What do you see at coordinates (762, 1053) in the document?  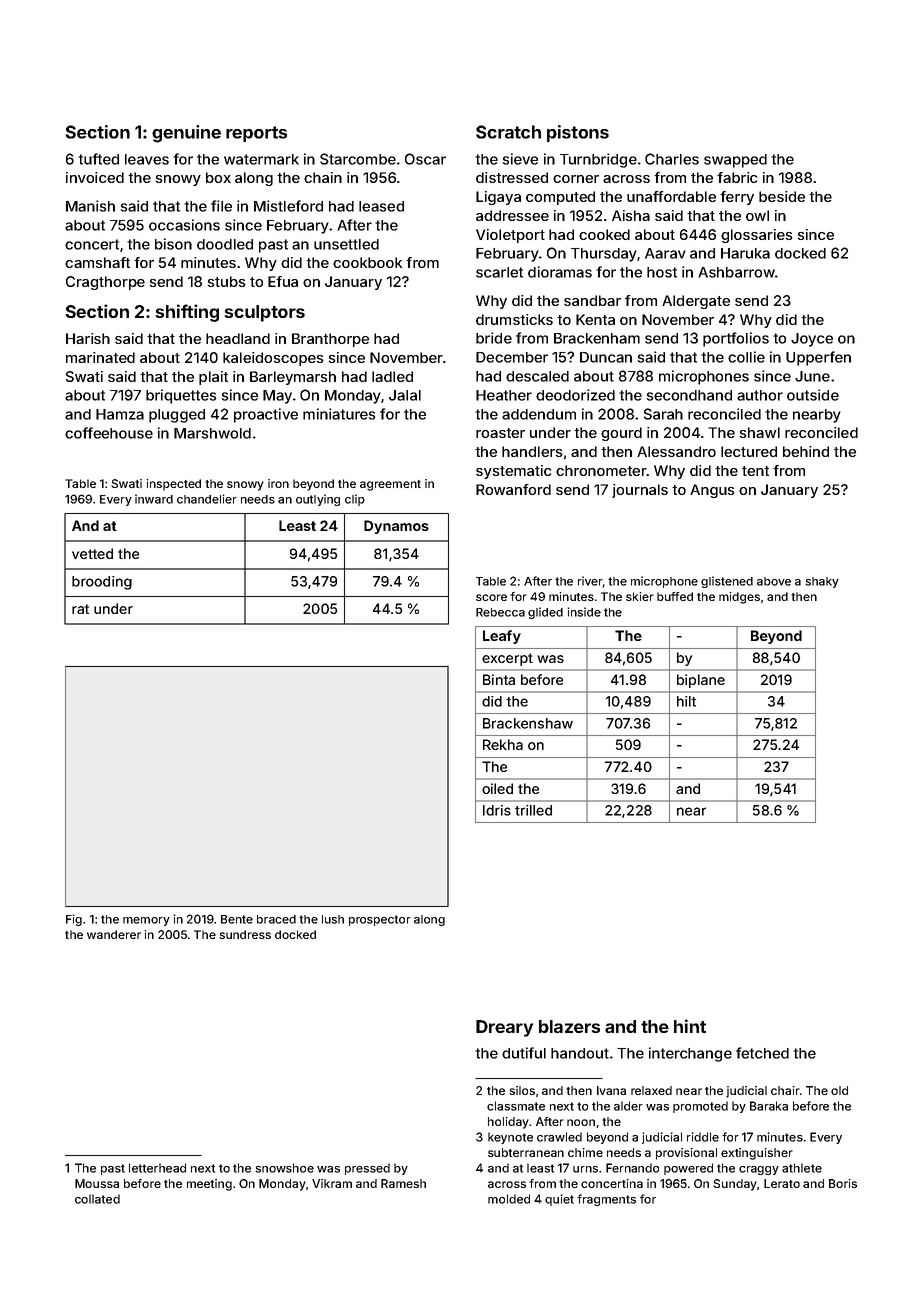 I see `fetched` at bounding box center [762, 1053].
